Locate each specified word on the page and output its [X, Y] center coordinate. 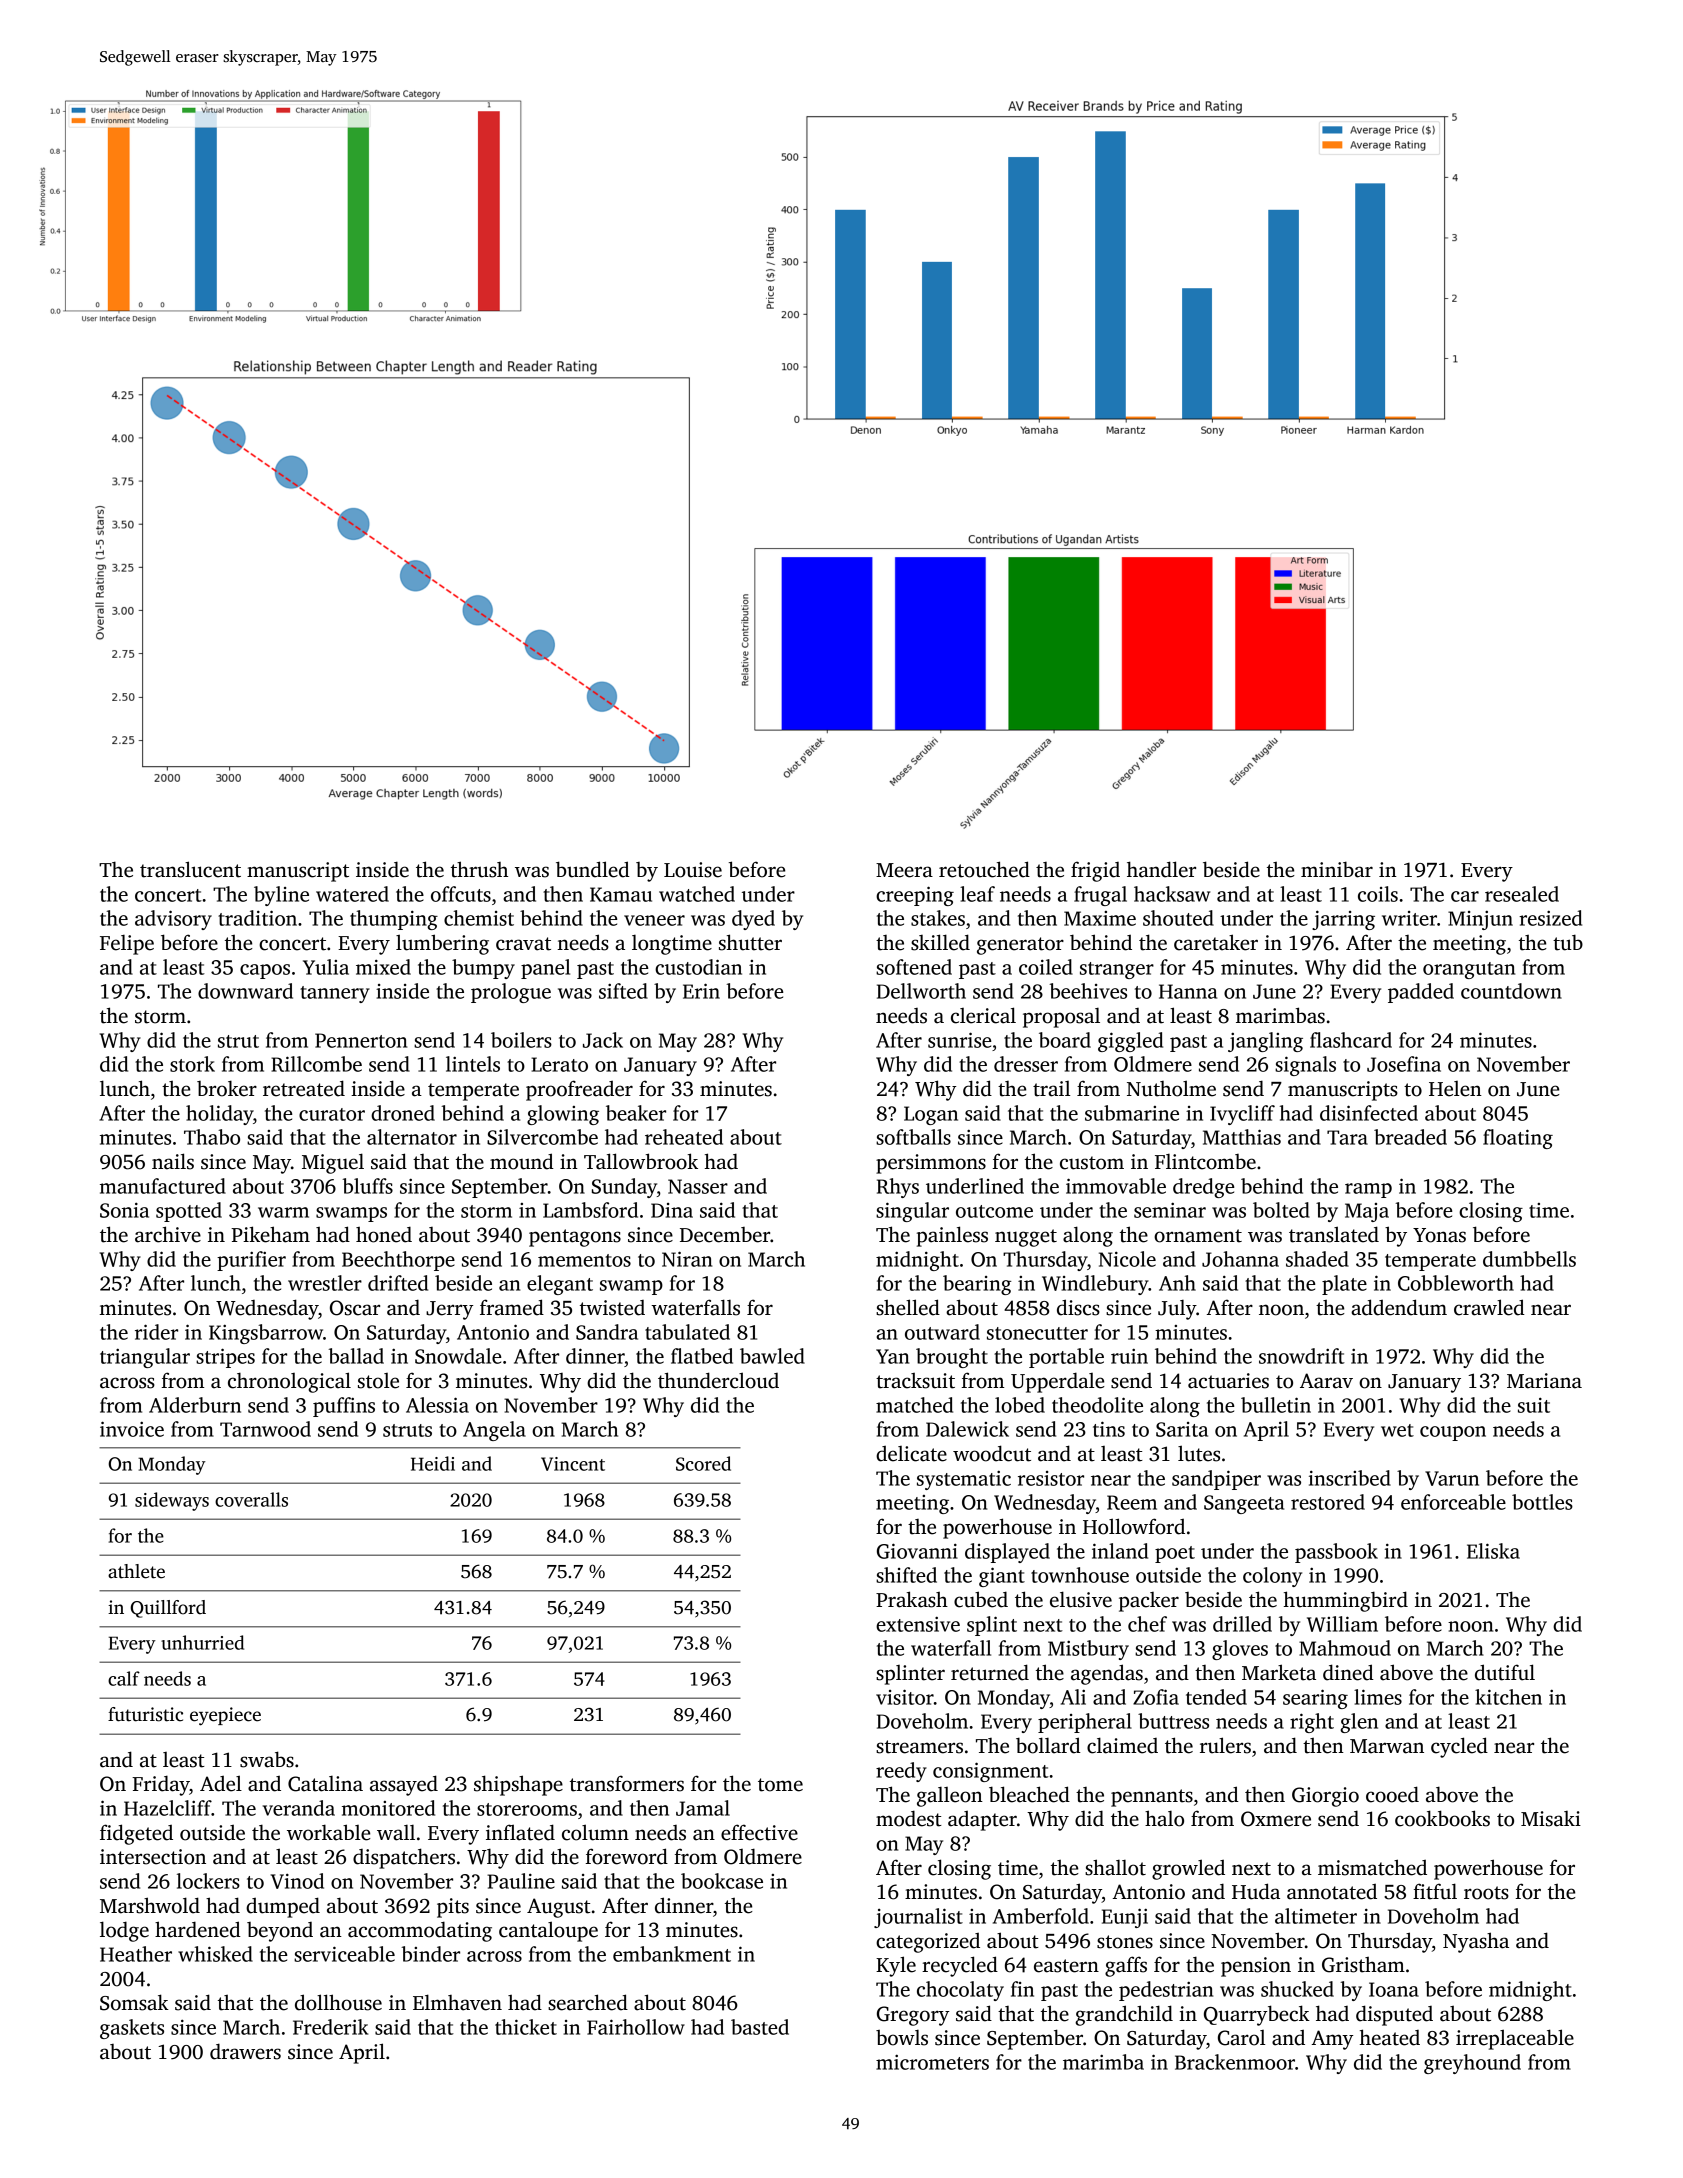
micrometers [932, 2062]
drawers [245, 2051]
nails [173, 1161]
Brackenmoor [1235, 2062]
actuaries [1228, 1381]
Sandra [607, 1332]
